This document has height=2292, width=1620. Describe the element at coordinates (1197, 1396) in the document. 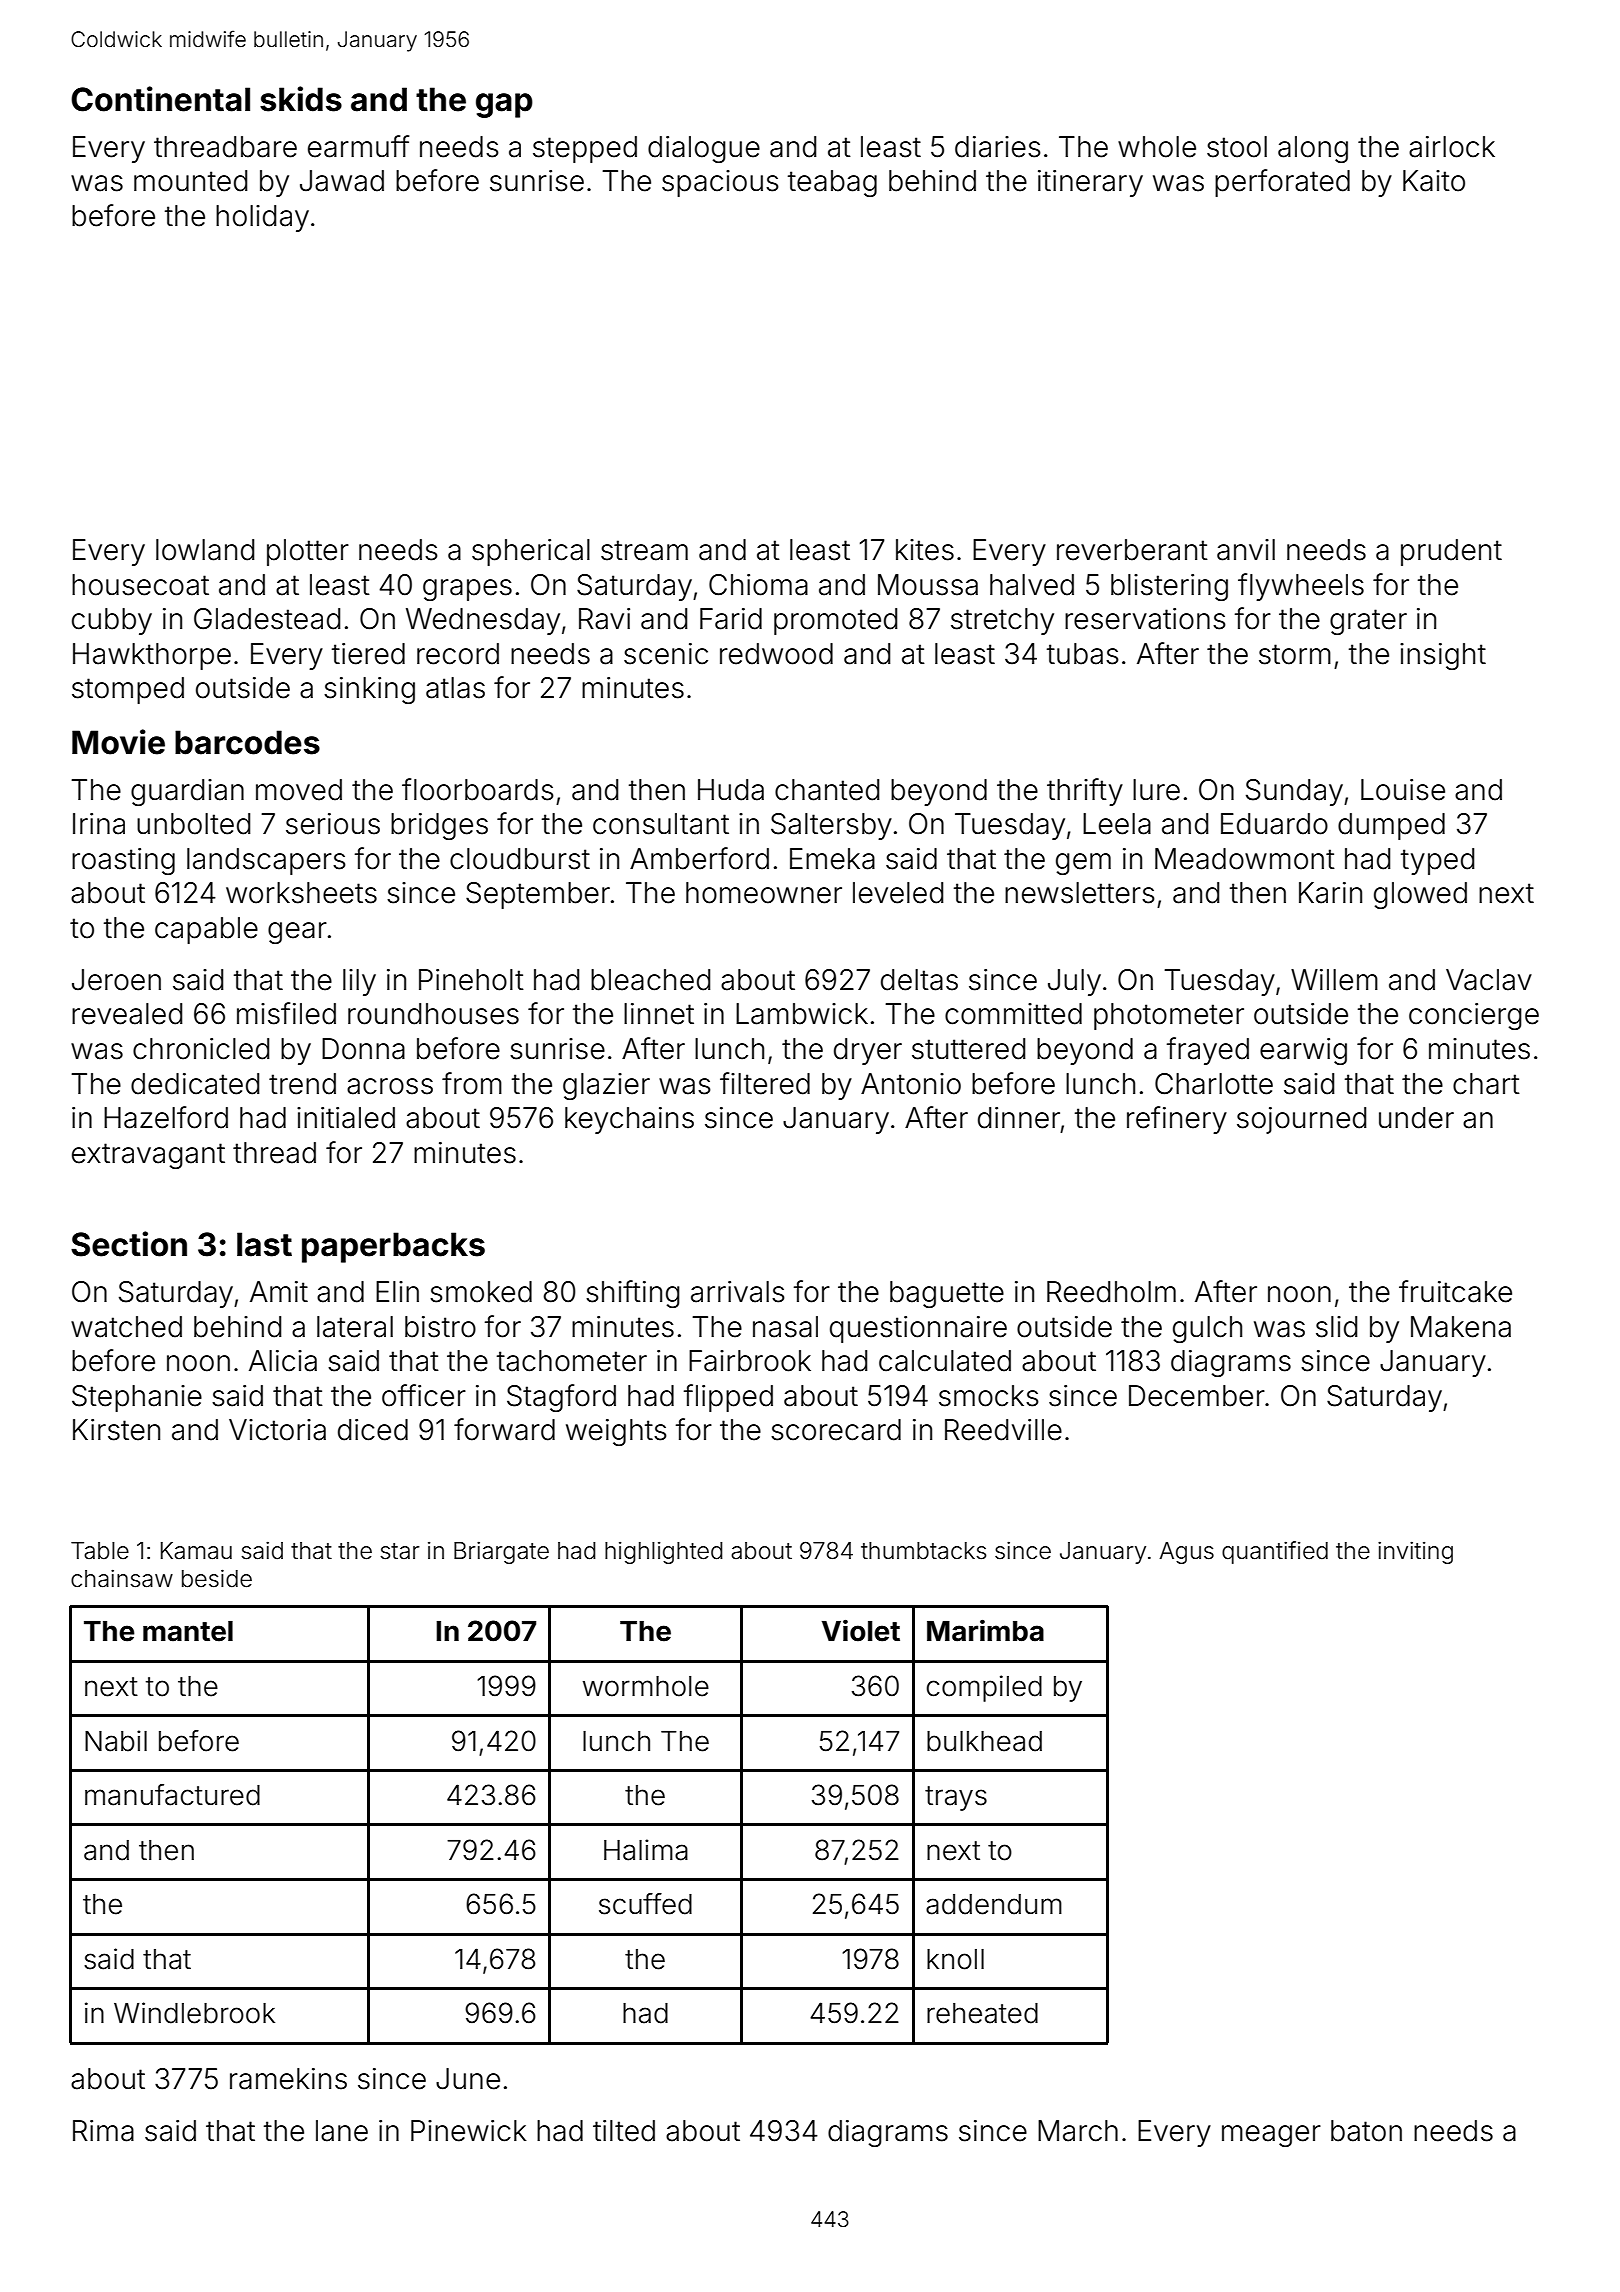

I see `December` at that location.
